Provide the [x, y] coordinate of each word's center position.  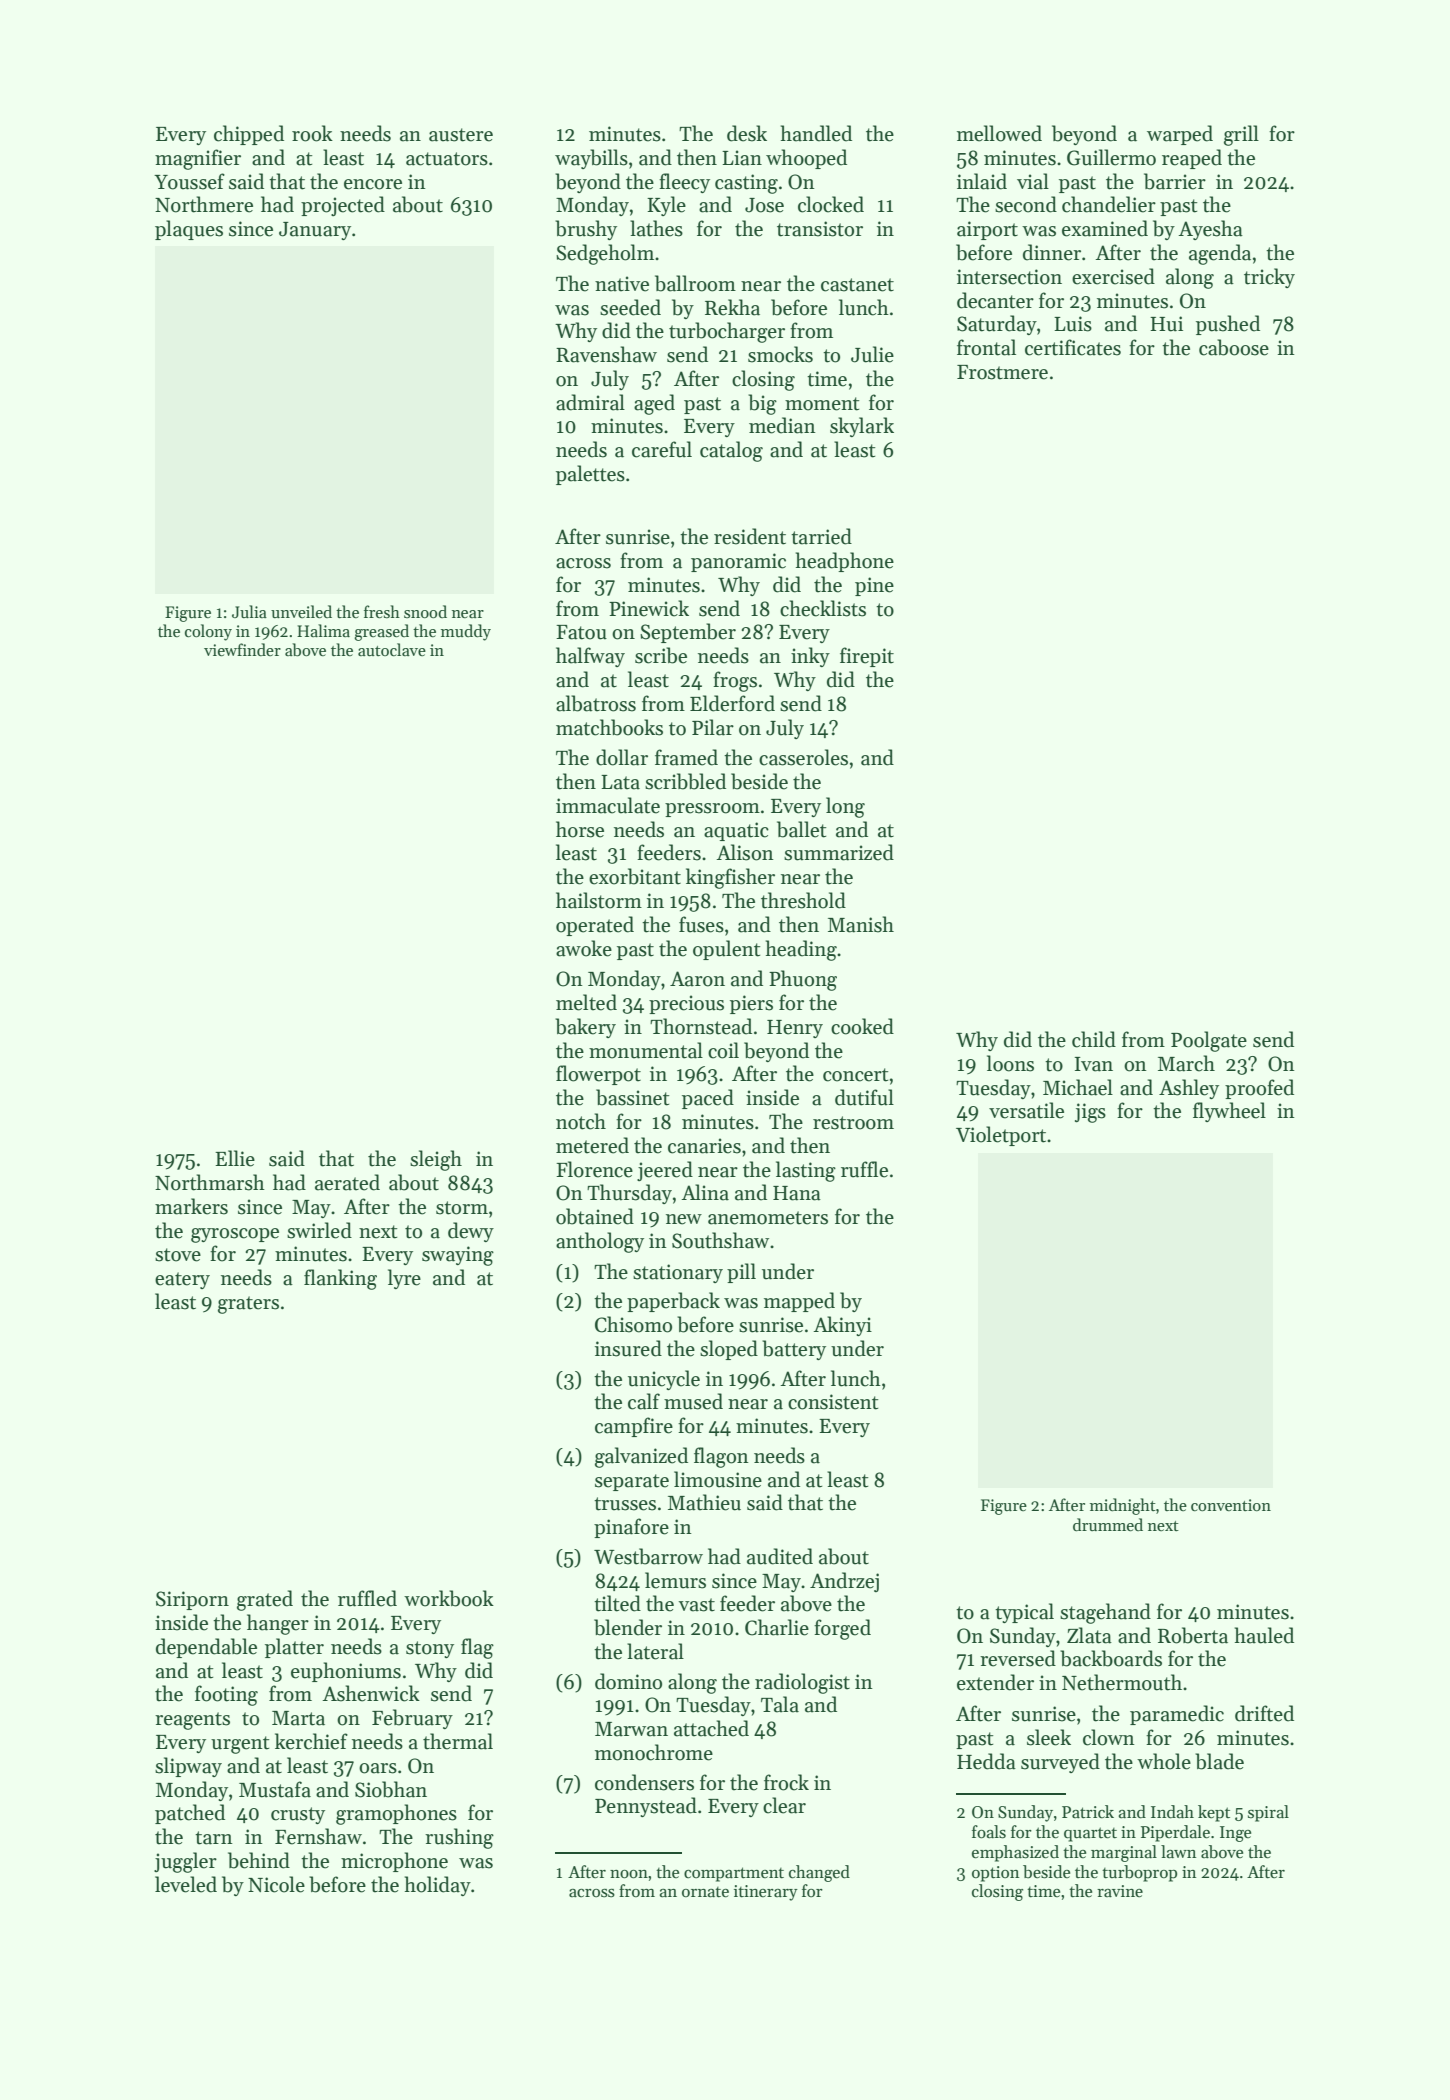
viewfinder [242, 649]
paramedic [1177, 1715]
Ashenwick [371, 1693]
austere [461, 135]
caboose [1234, 347]
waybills [591, 159]
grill [1241, 135]
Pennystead [646, 1807]
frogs [735, 681]
